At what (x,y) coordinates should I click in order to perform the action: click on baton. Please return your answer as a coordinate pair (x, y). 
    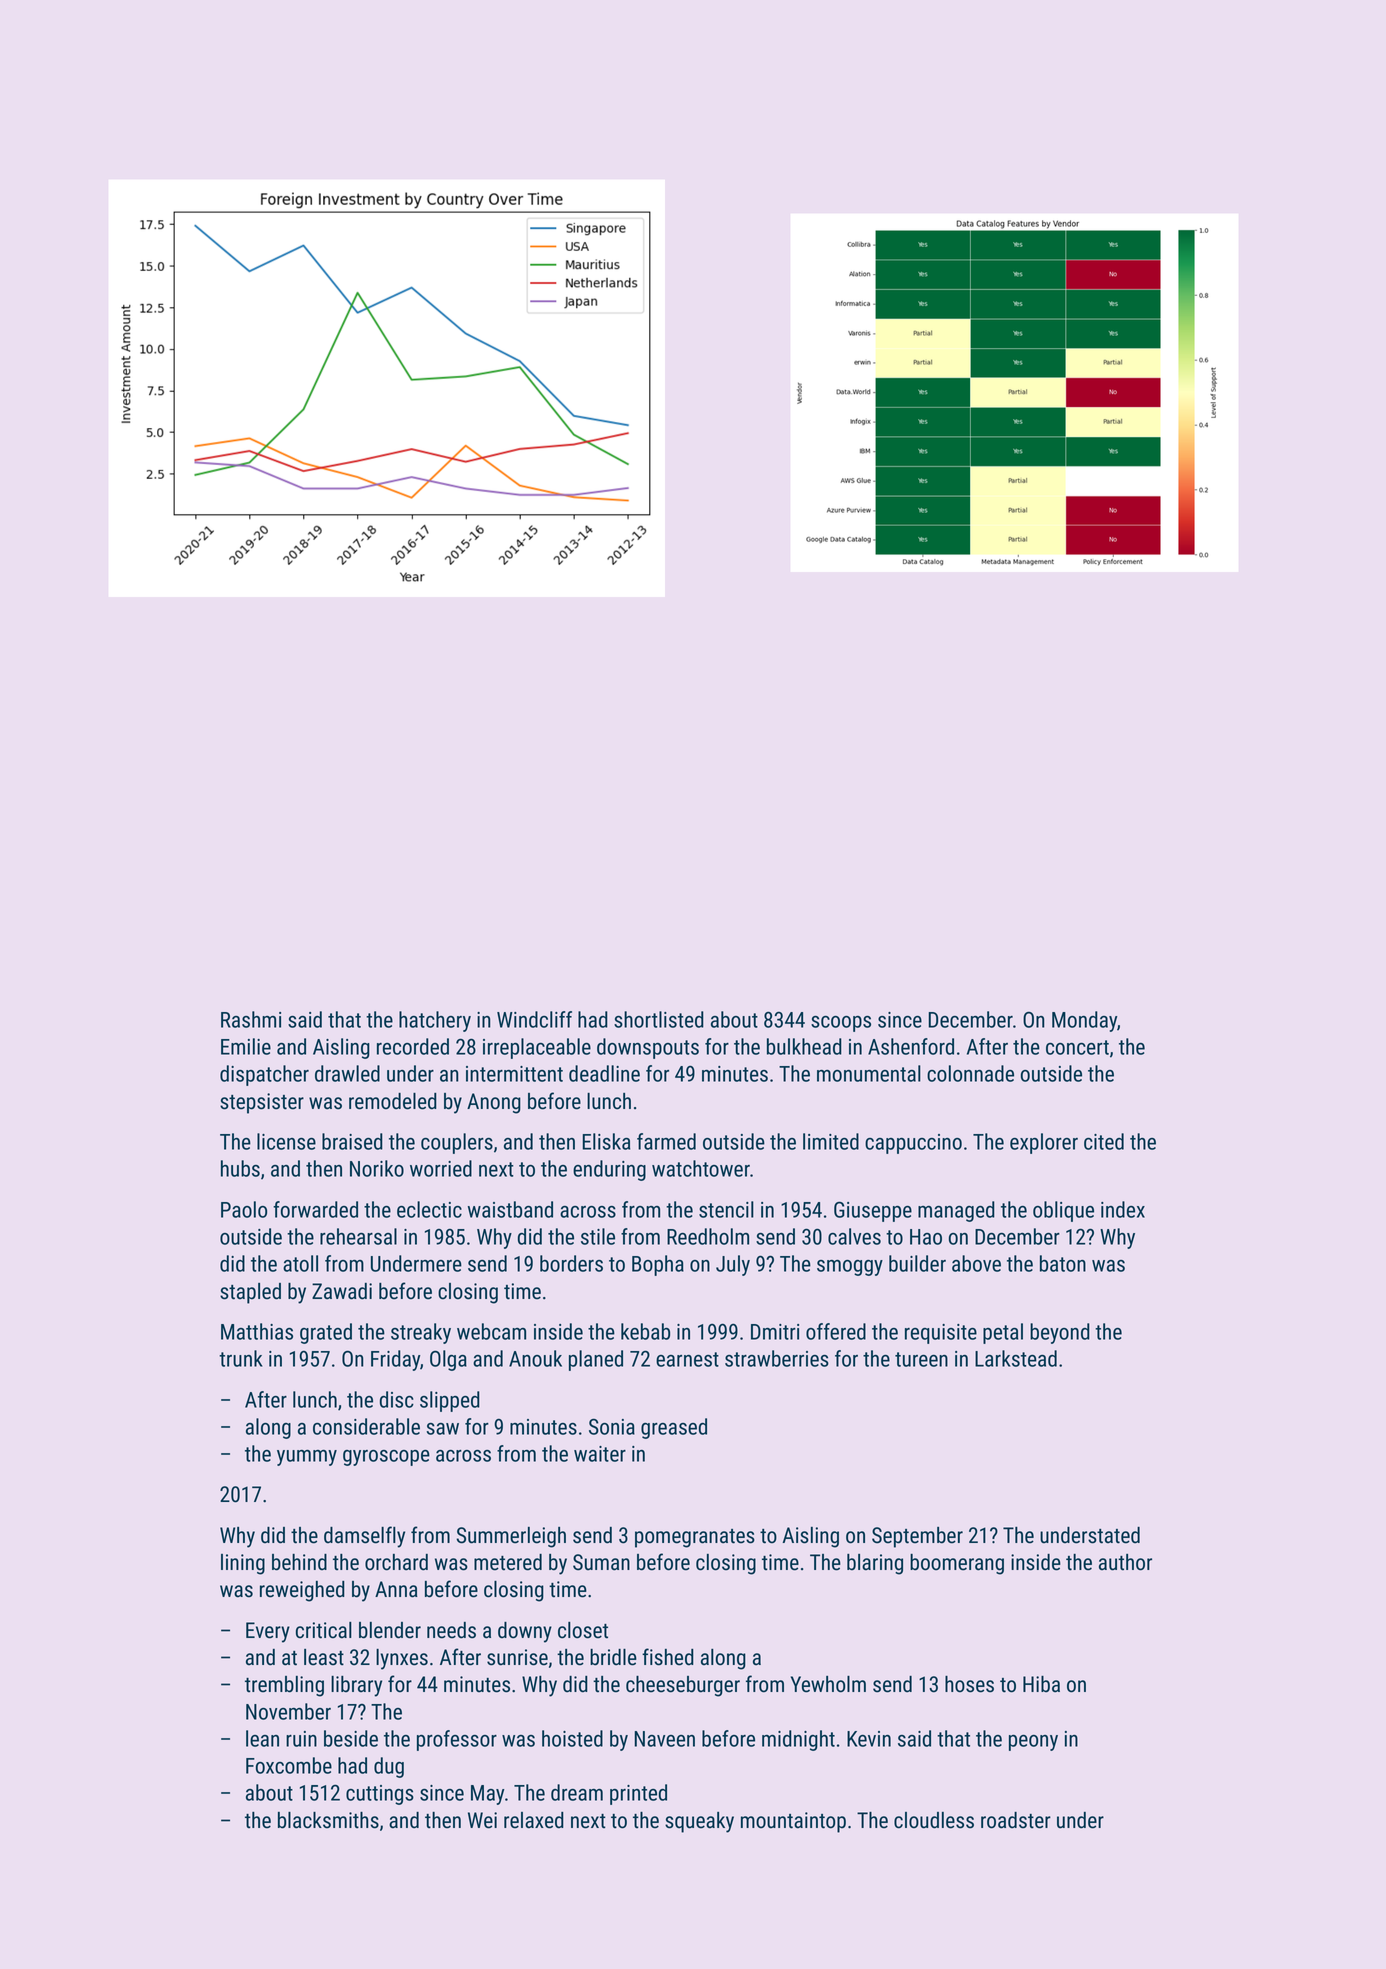
    Looking at the image, I should click on (1063, 1263).
